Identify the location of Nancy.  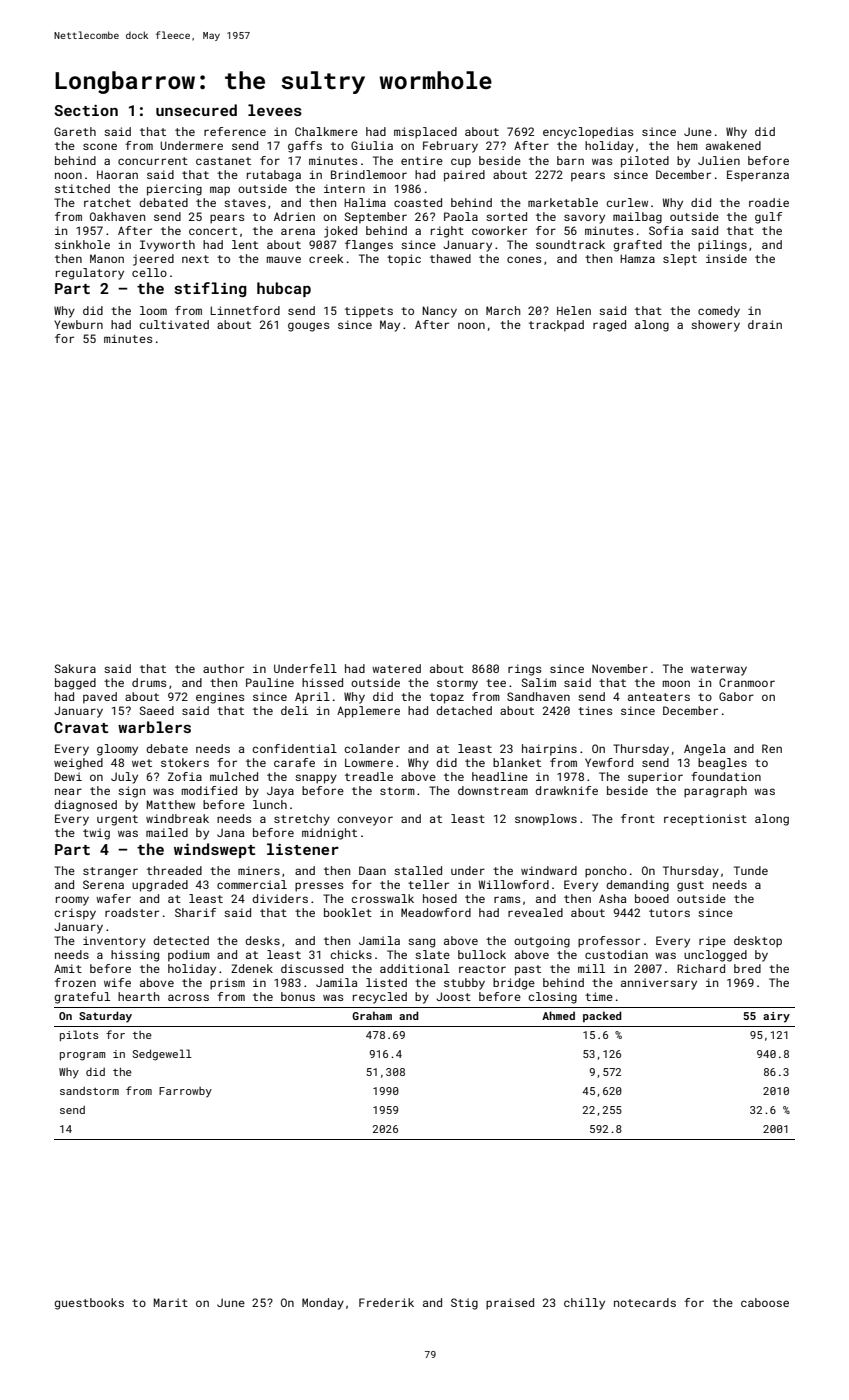
(439, 312).
